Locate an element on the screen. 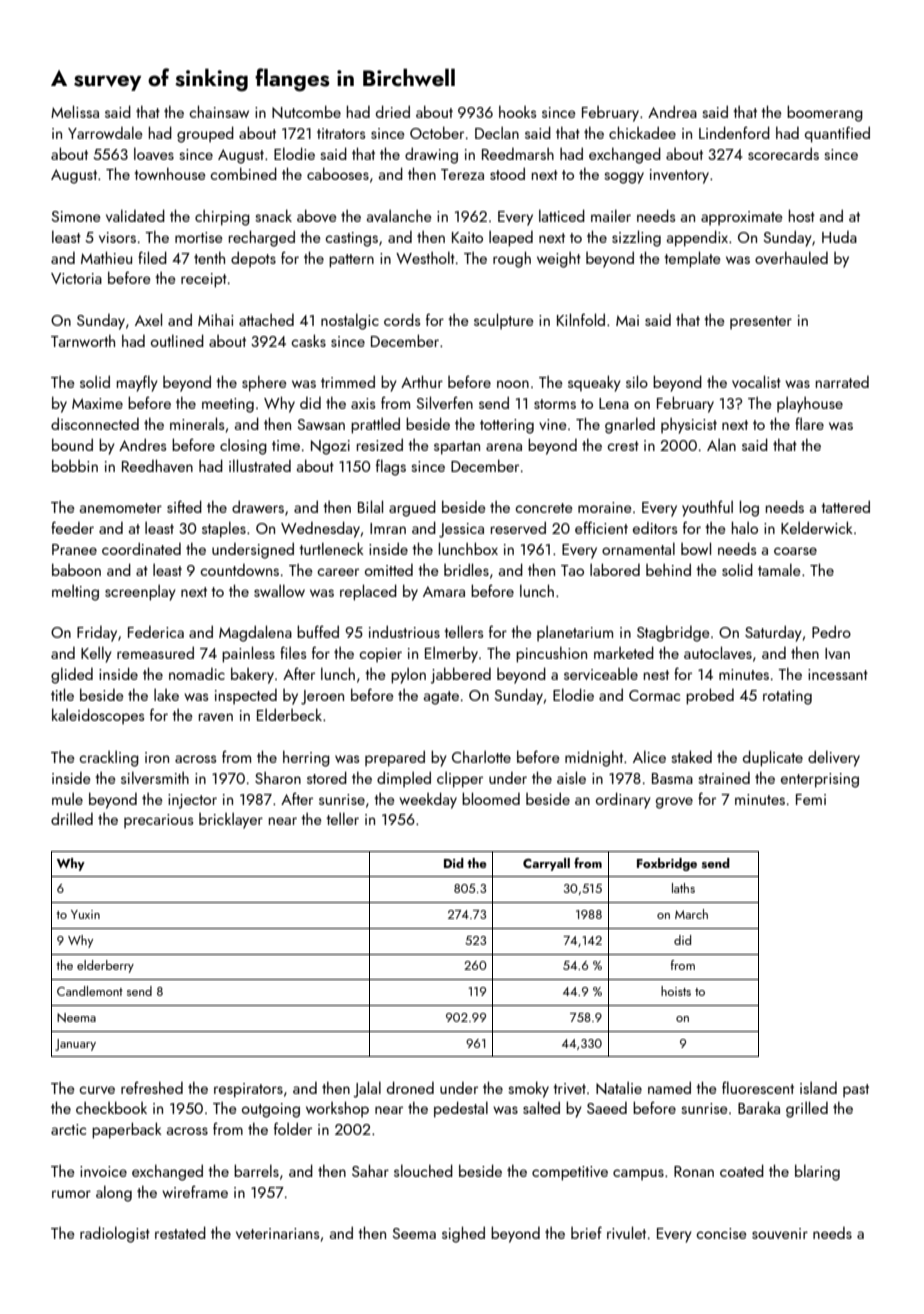 The width and height of the screenshot is (924, 1314). playhouse is located at coordinates (810, 405).
